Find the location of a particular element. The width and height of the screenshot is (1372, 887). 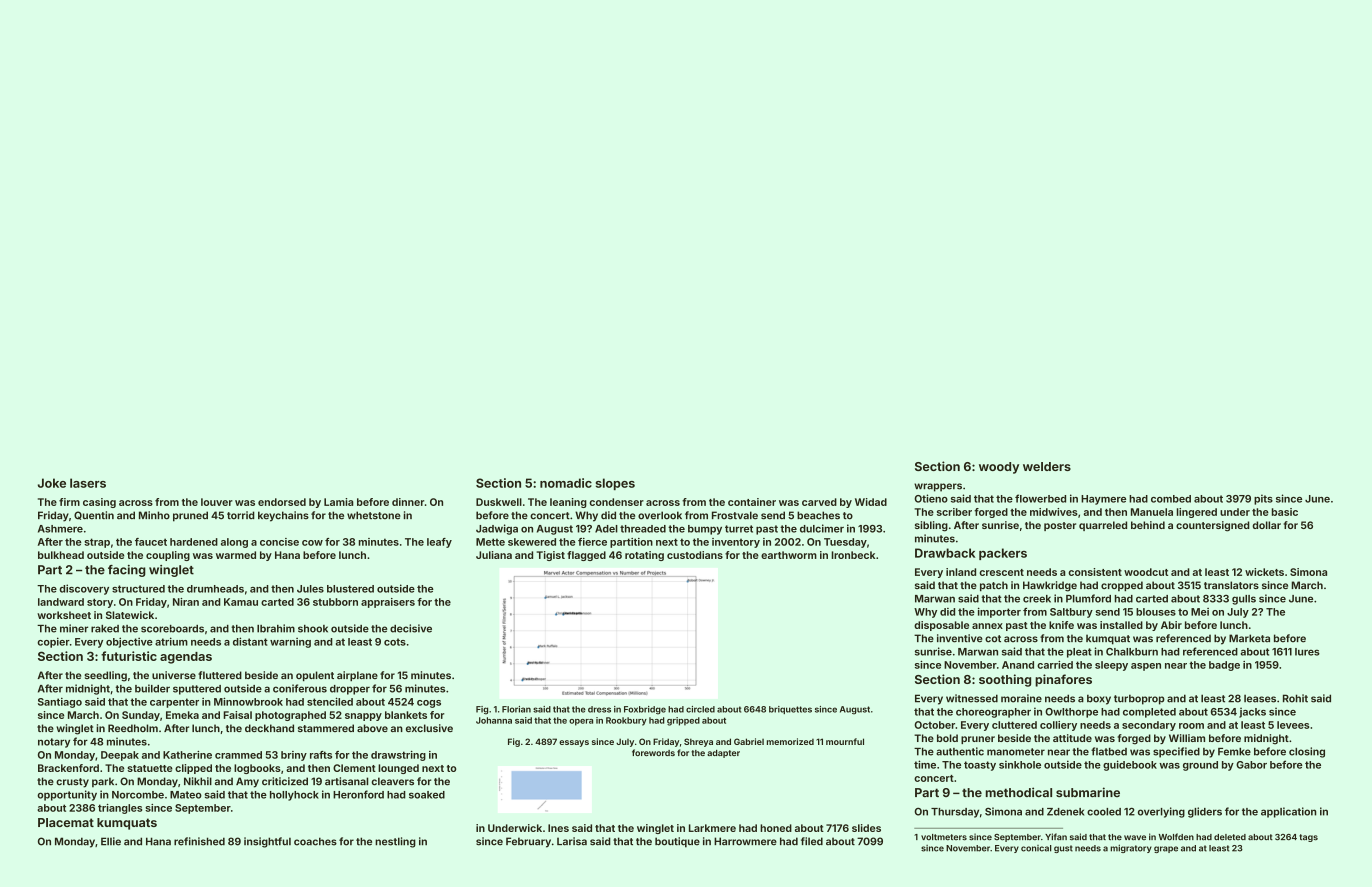

Jadwiga is located at coordinates (497, 529).
